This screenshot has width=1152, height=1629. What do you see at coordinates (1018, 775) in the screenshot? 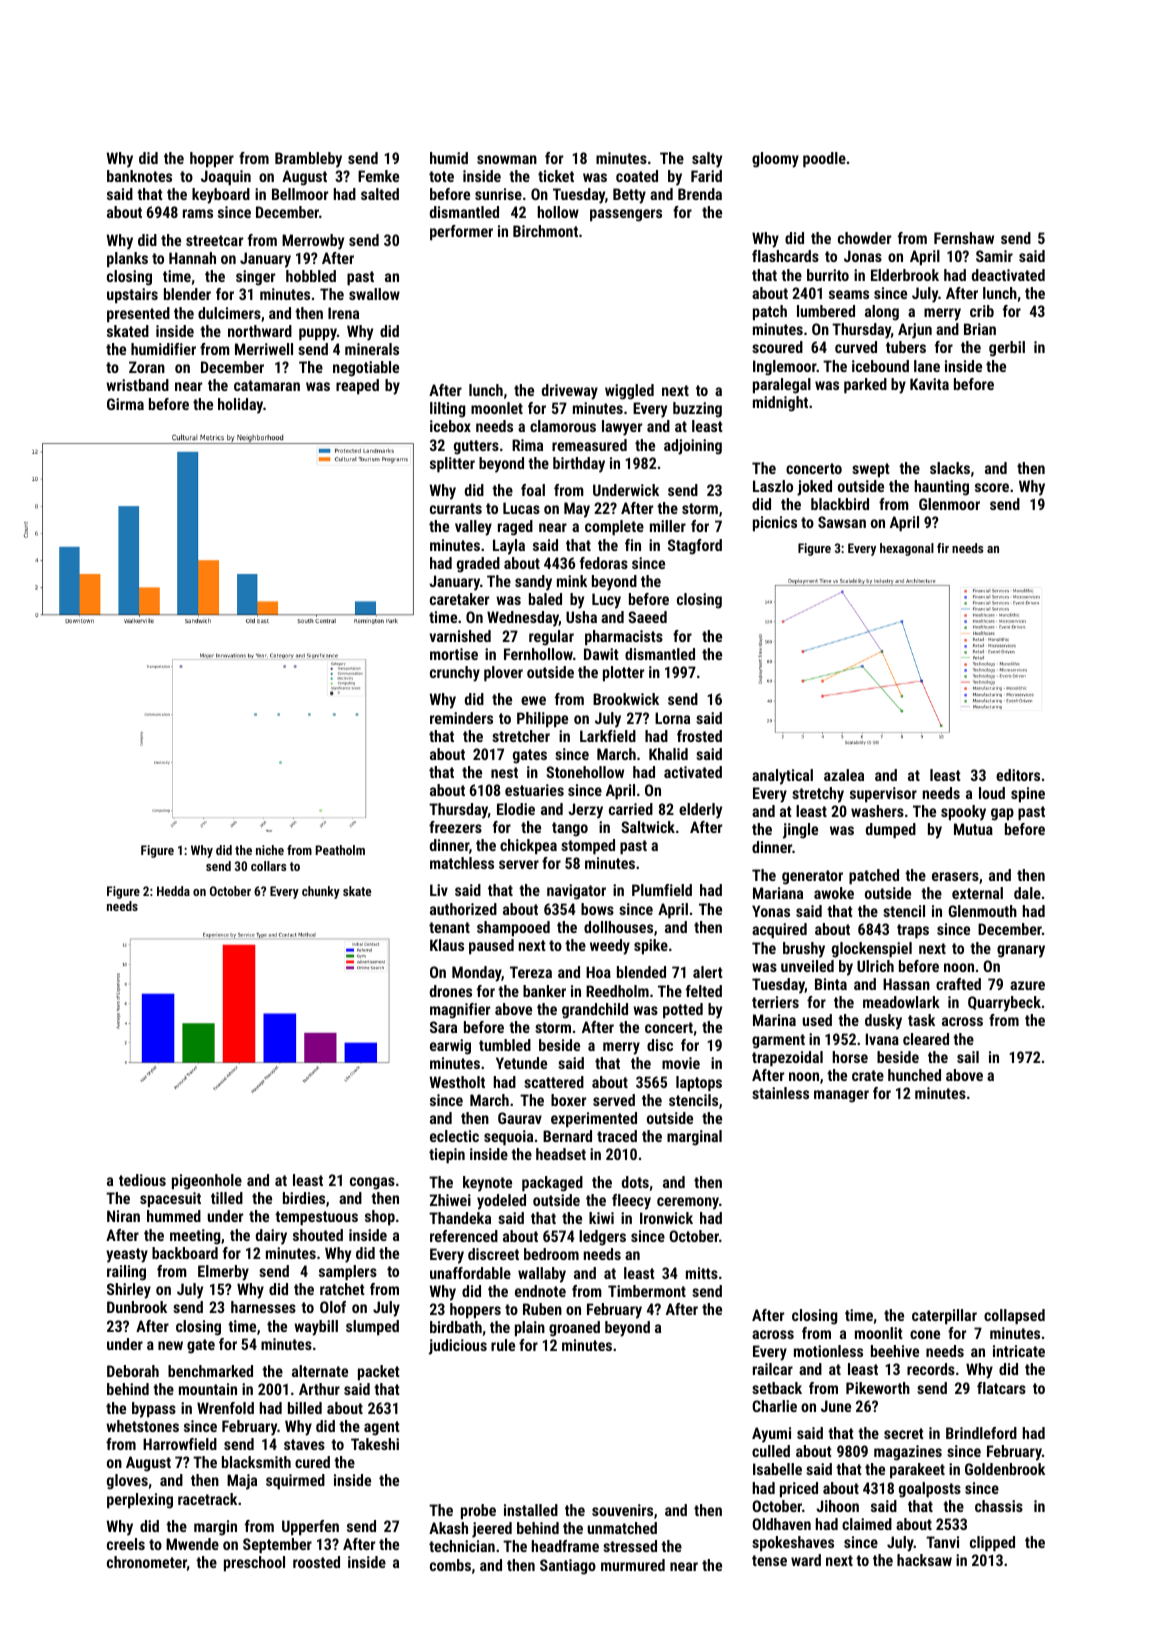
I see `editors` at bounding box center [1018, 775].
